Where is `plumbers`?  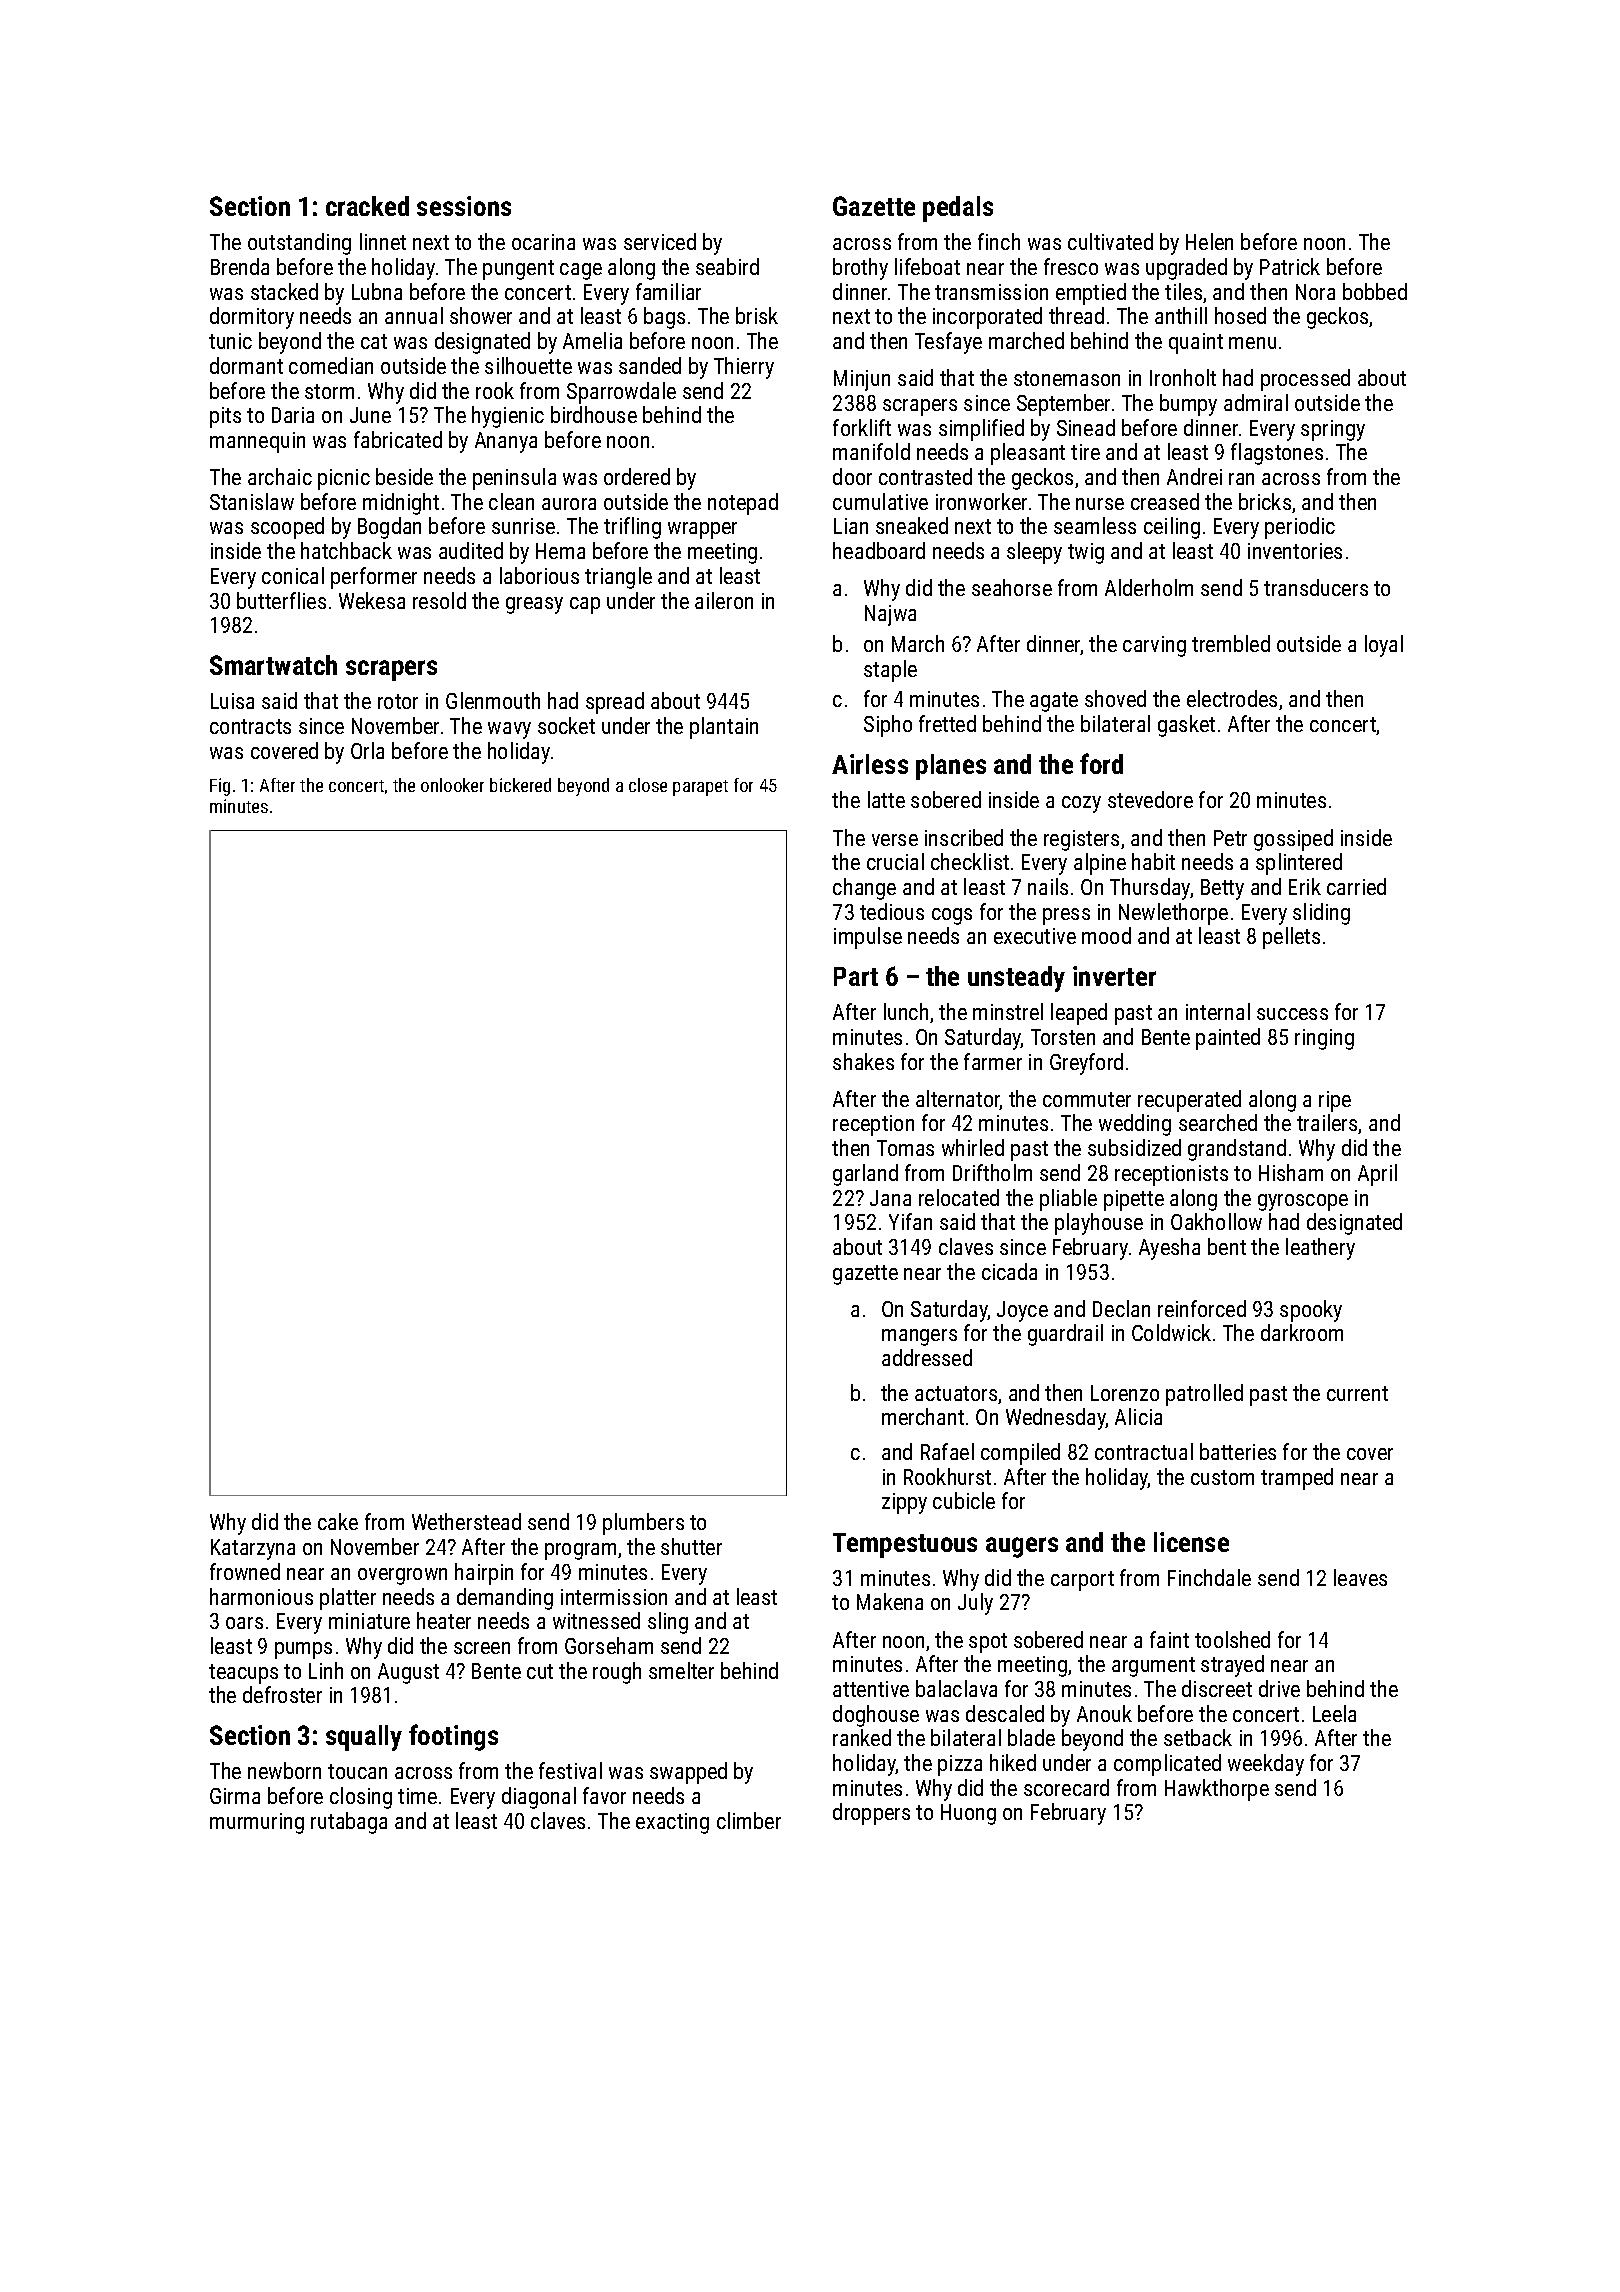
plumbers is located at coordinates (643, 1524).
